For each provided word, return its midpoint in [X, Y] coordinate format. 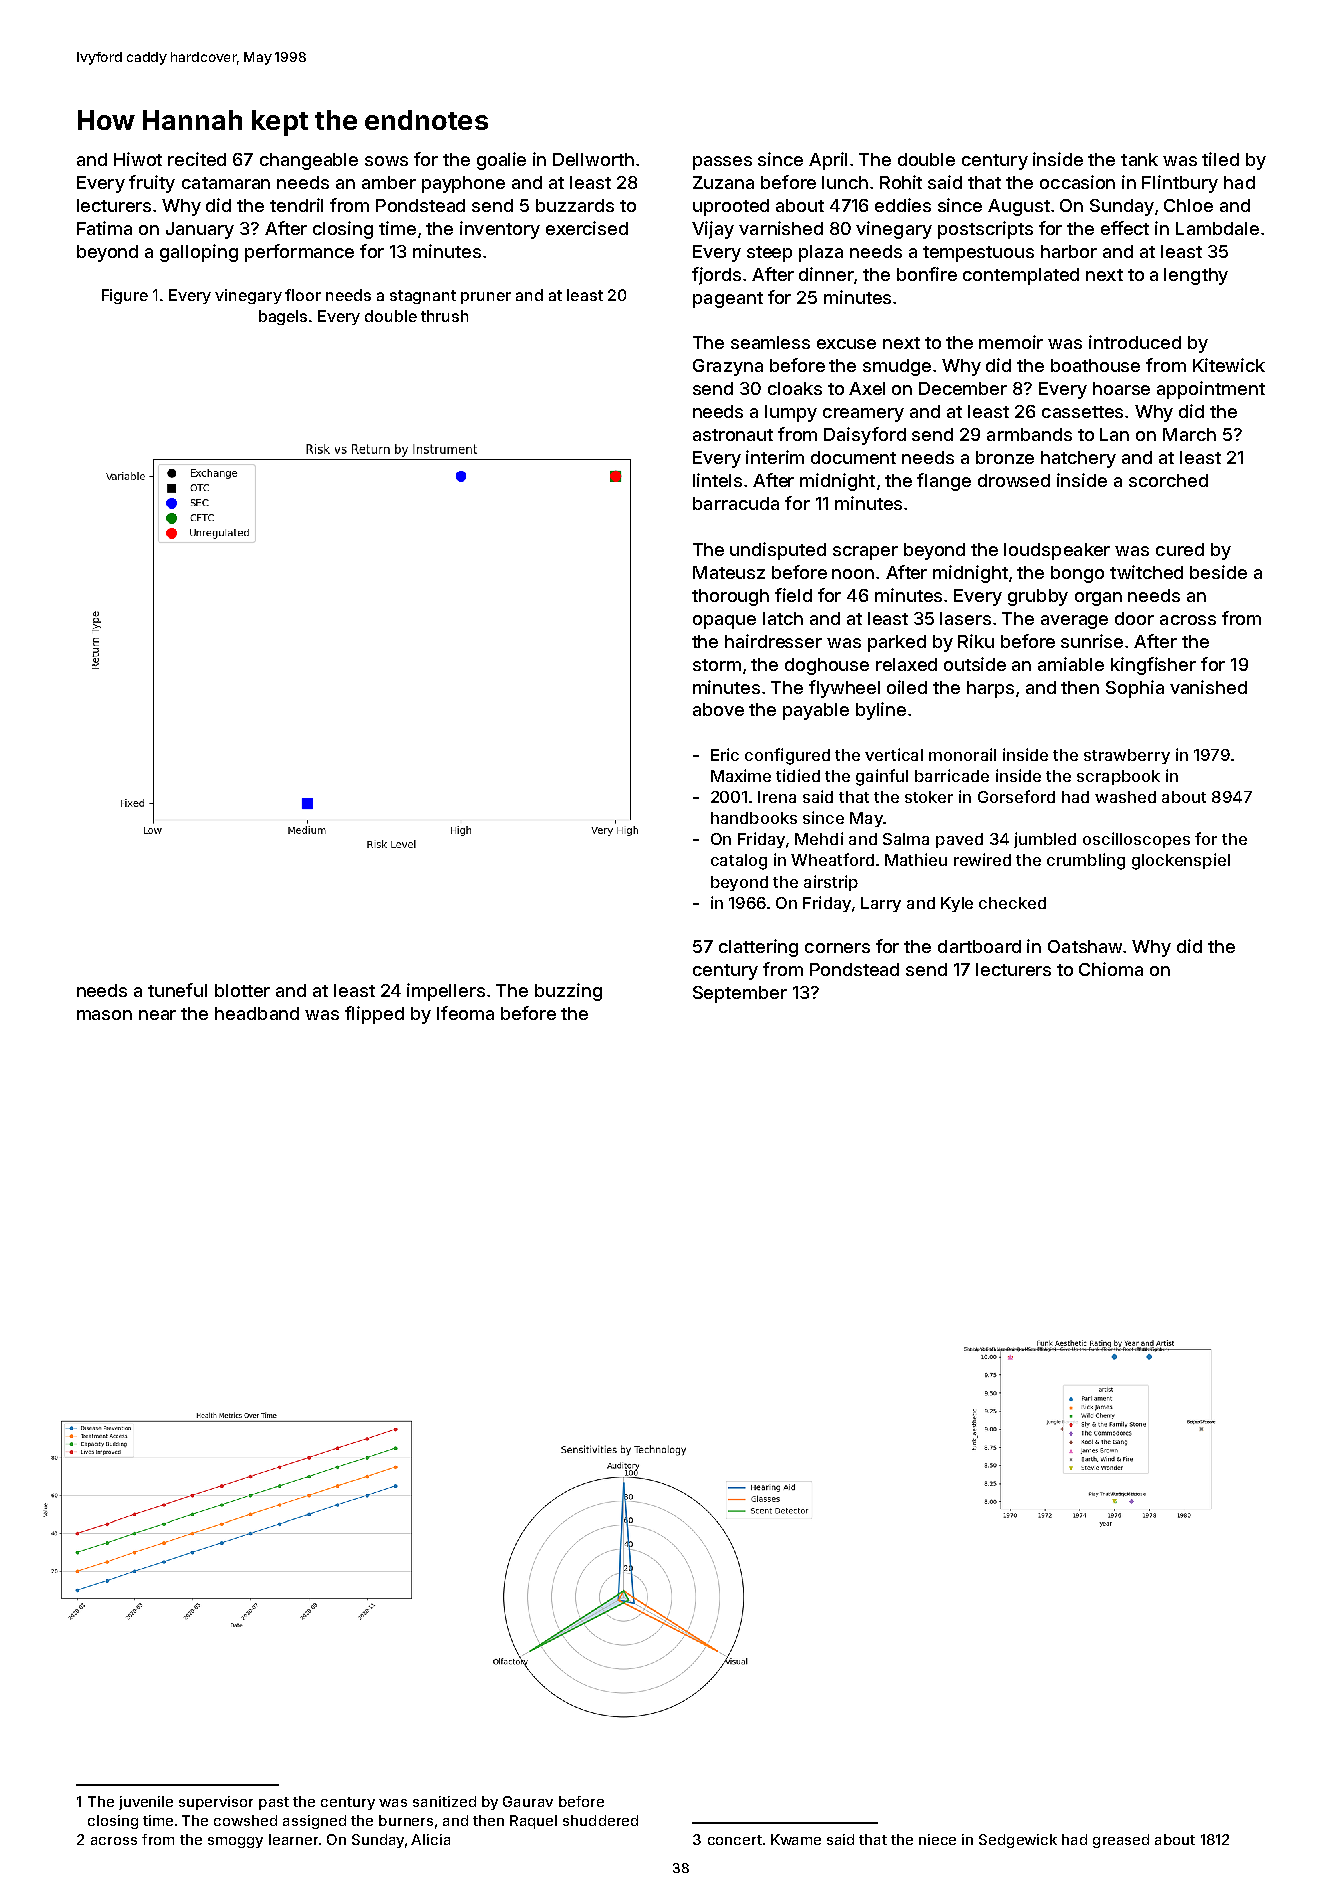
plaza [821, 253]
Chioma [1111, 969]
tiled [1220, 159]
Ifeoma [465, 1013]
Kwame [796, 1839]
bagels [283, 317]
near [157, 1015]
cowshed [245, 1820]
